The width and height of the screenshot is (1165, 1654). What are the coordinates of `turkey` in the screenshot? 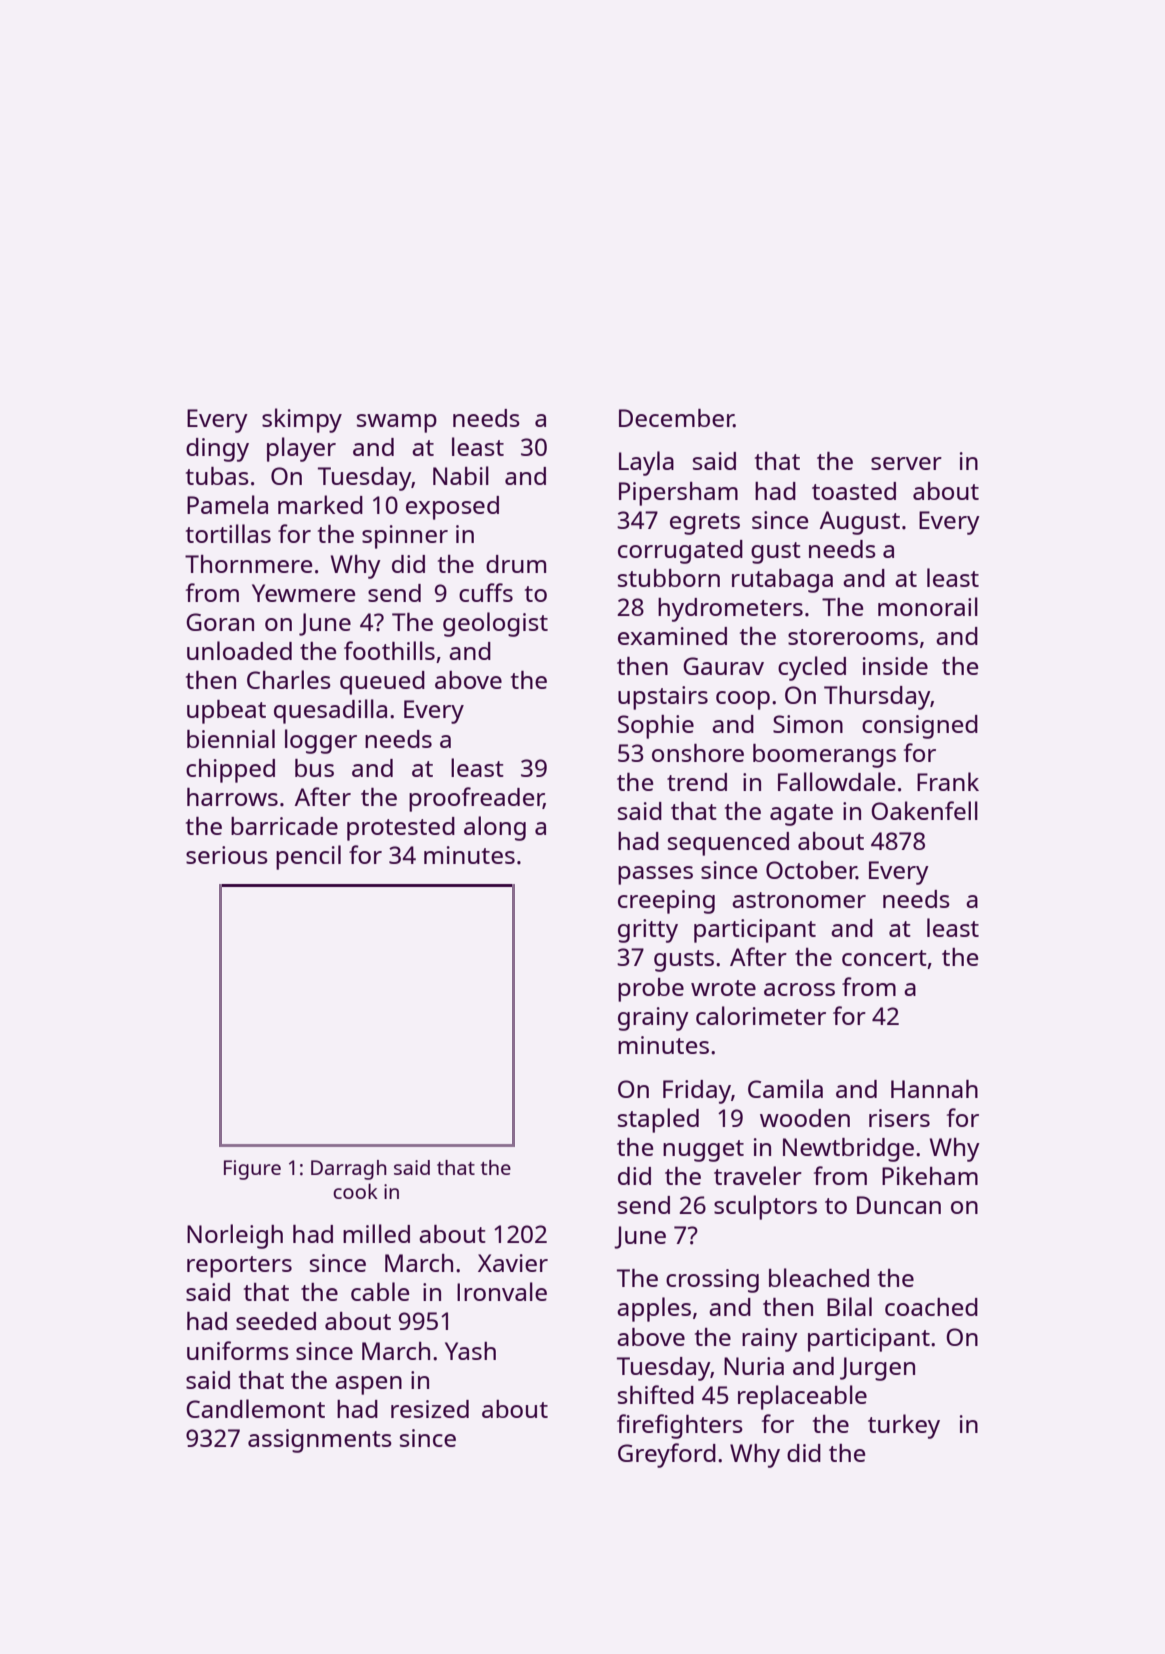 It's located at (904, 1426).
